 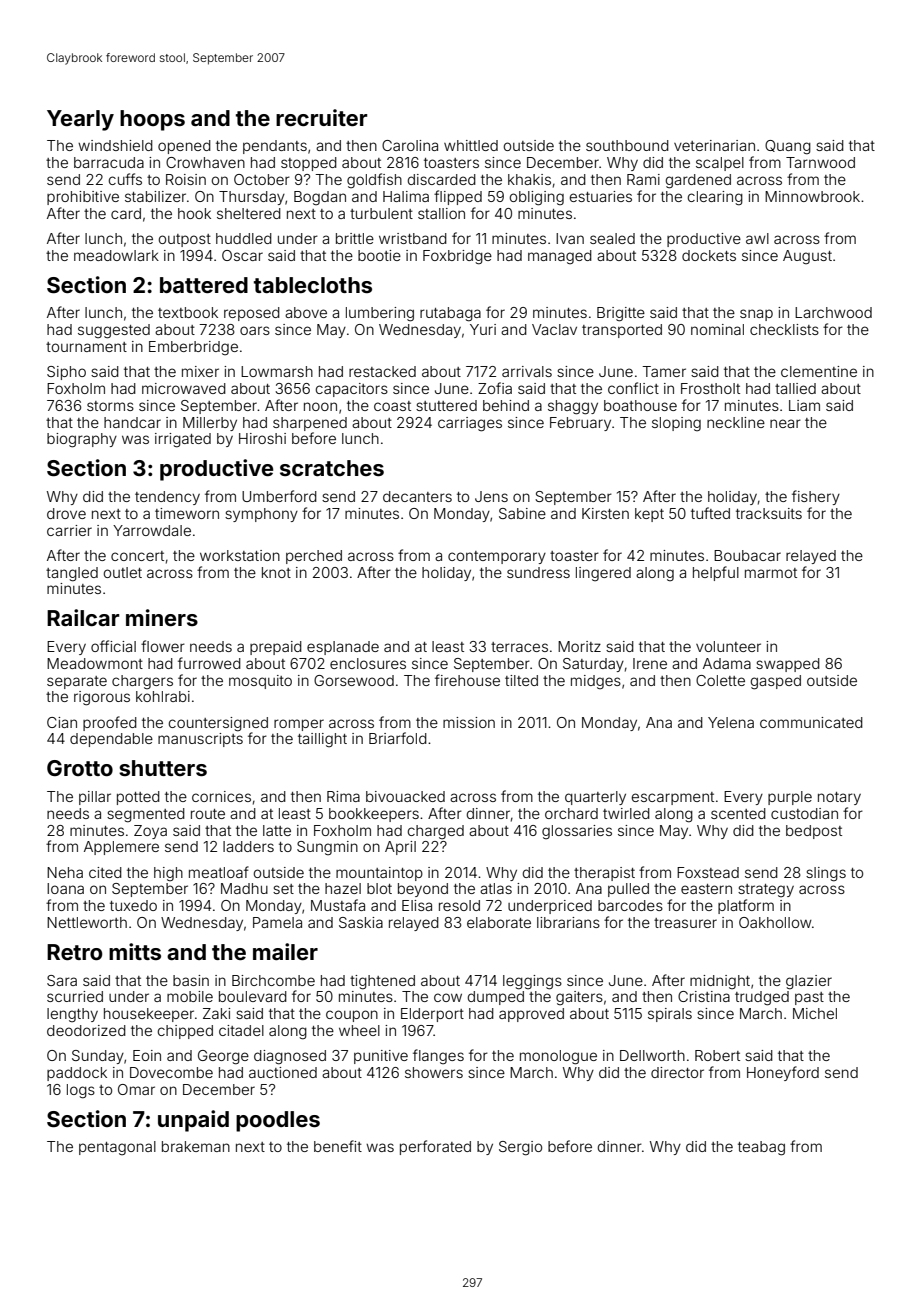 I want to click on furrowed, so click(x=209, y=663).
